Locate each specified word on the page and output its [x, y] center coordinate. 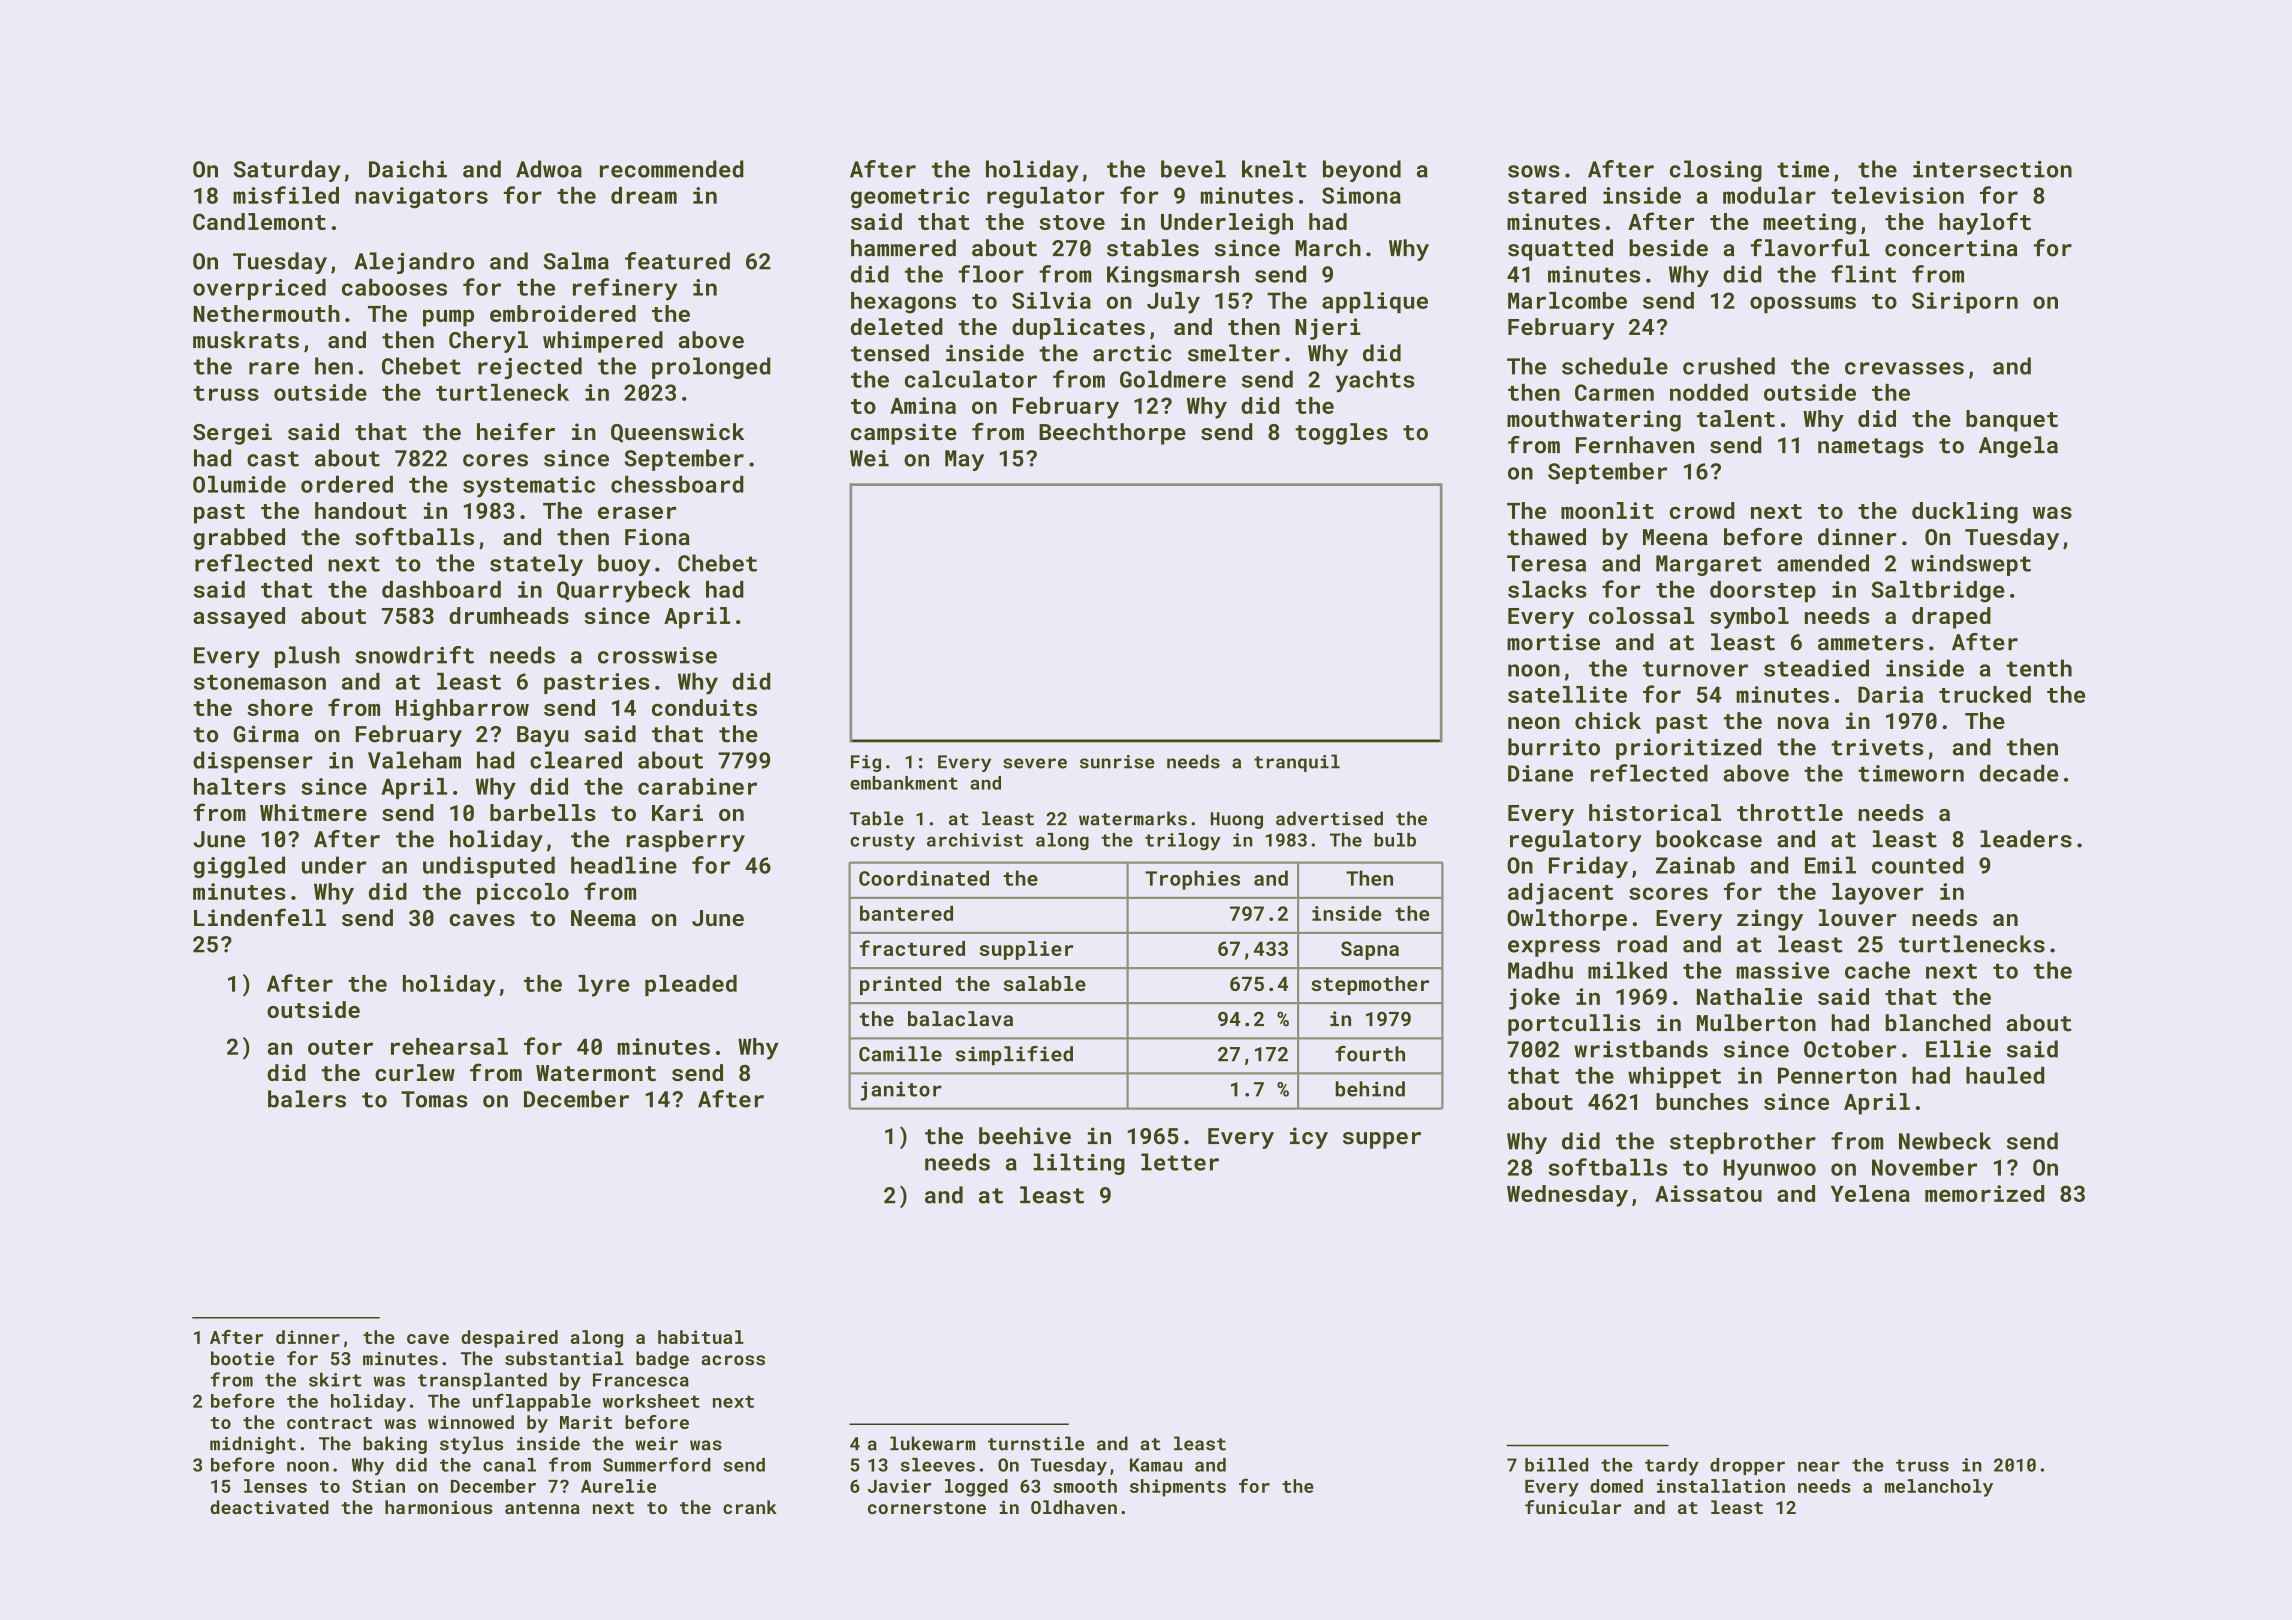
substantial [564, 1358]
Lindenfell [260, 917]
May [964, 460]
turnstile [1036, 1443]
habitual [701, 1337]
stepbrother [1743, 1143]
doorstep [1763, 591]
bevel [1193, 169]
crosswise [657, 655]
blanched [1938, 1023]
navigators [421, 198]
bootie [242, 1358]
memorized [1984, 1193]
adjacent [1560, 894]
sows [1534, 171]
